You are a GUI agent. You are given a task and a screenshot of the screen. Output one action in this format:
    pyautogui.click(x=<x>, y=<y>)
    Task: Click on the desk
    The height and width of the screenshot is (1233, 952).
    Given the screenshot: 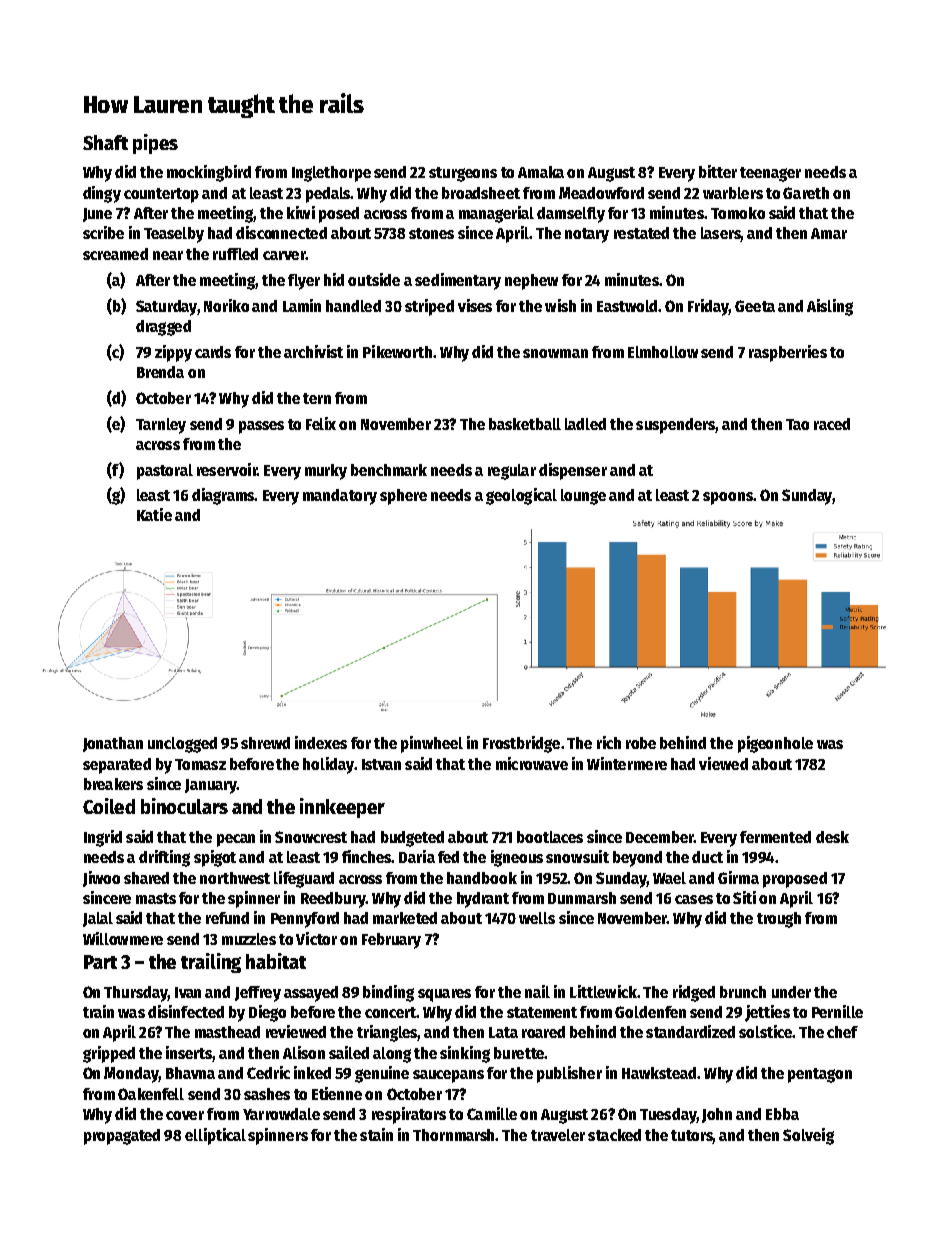 What is the action you would take?
    pyautogui.click(x=832, y=837)
